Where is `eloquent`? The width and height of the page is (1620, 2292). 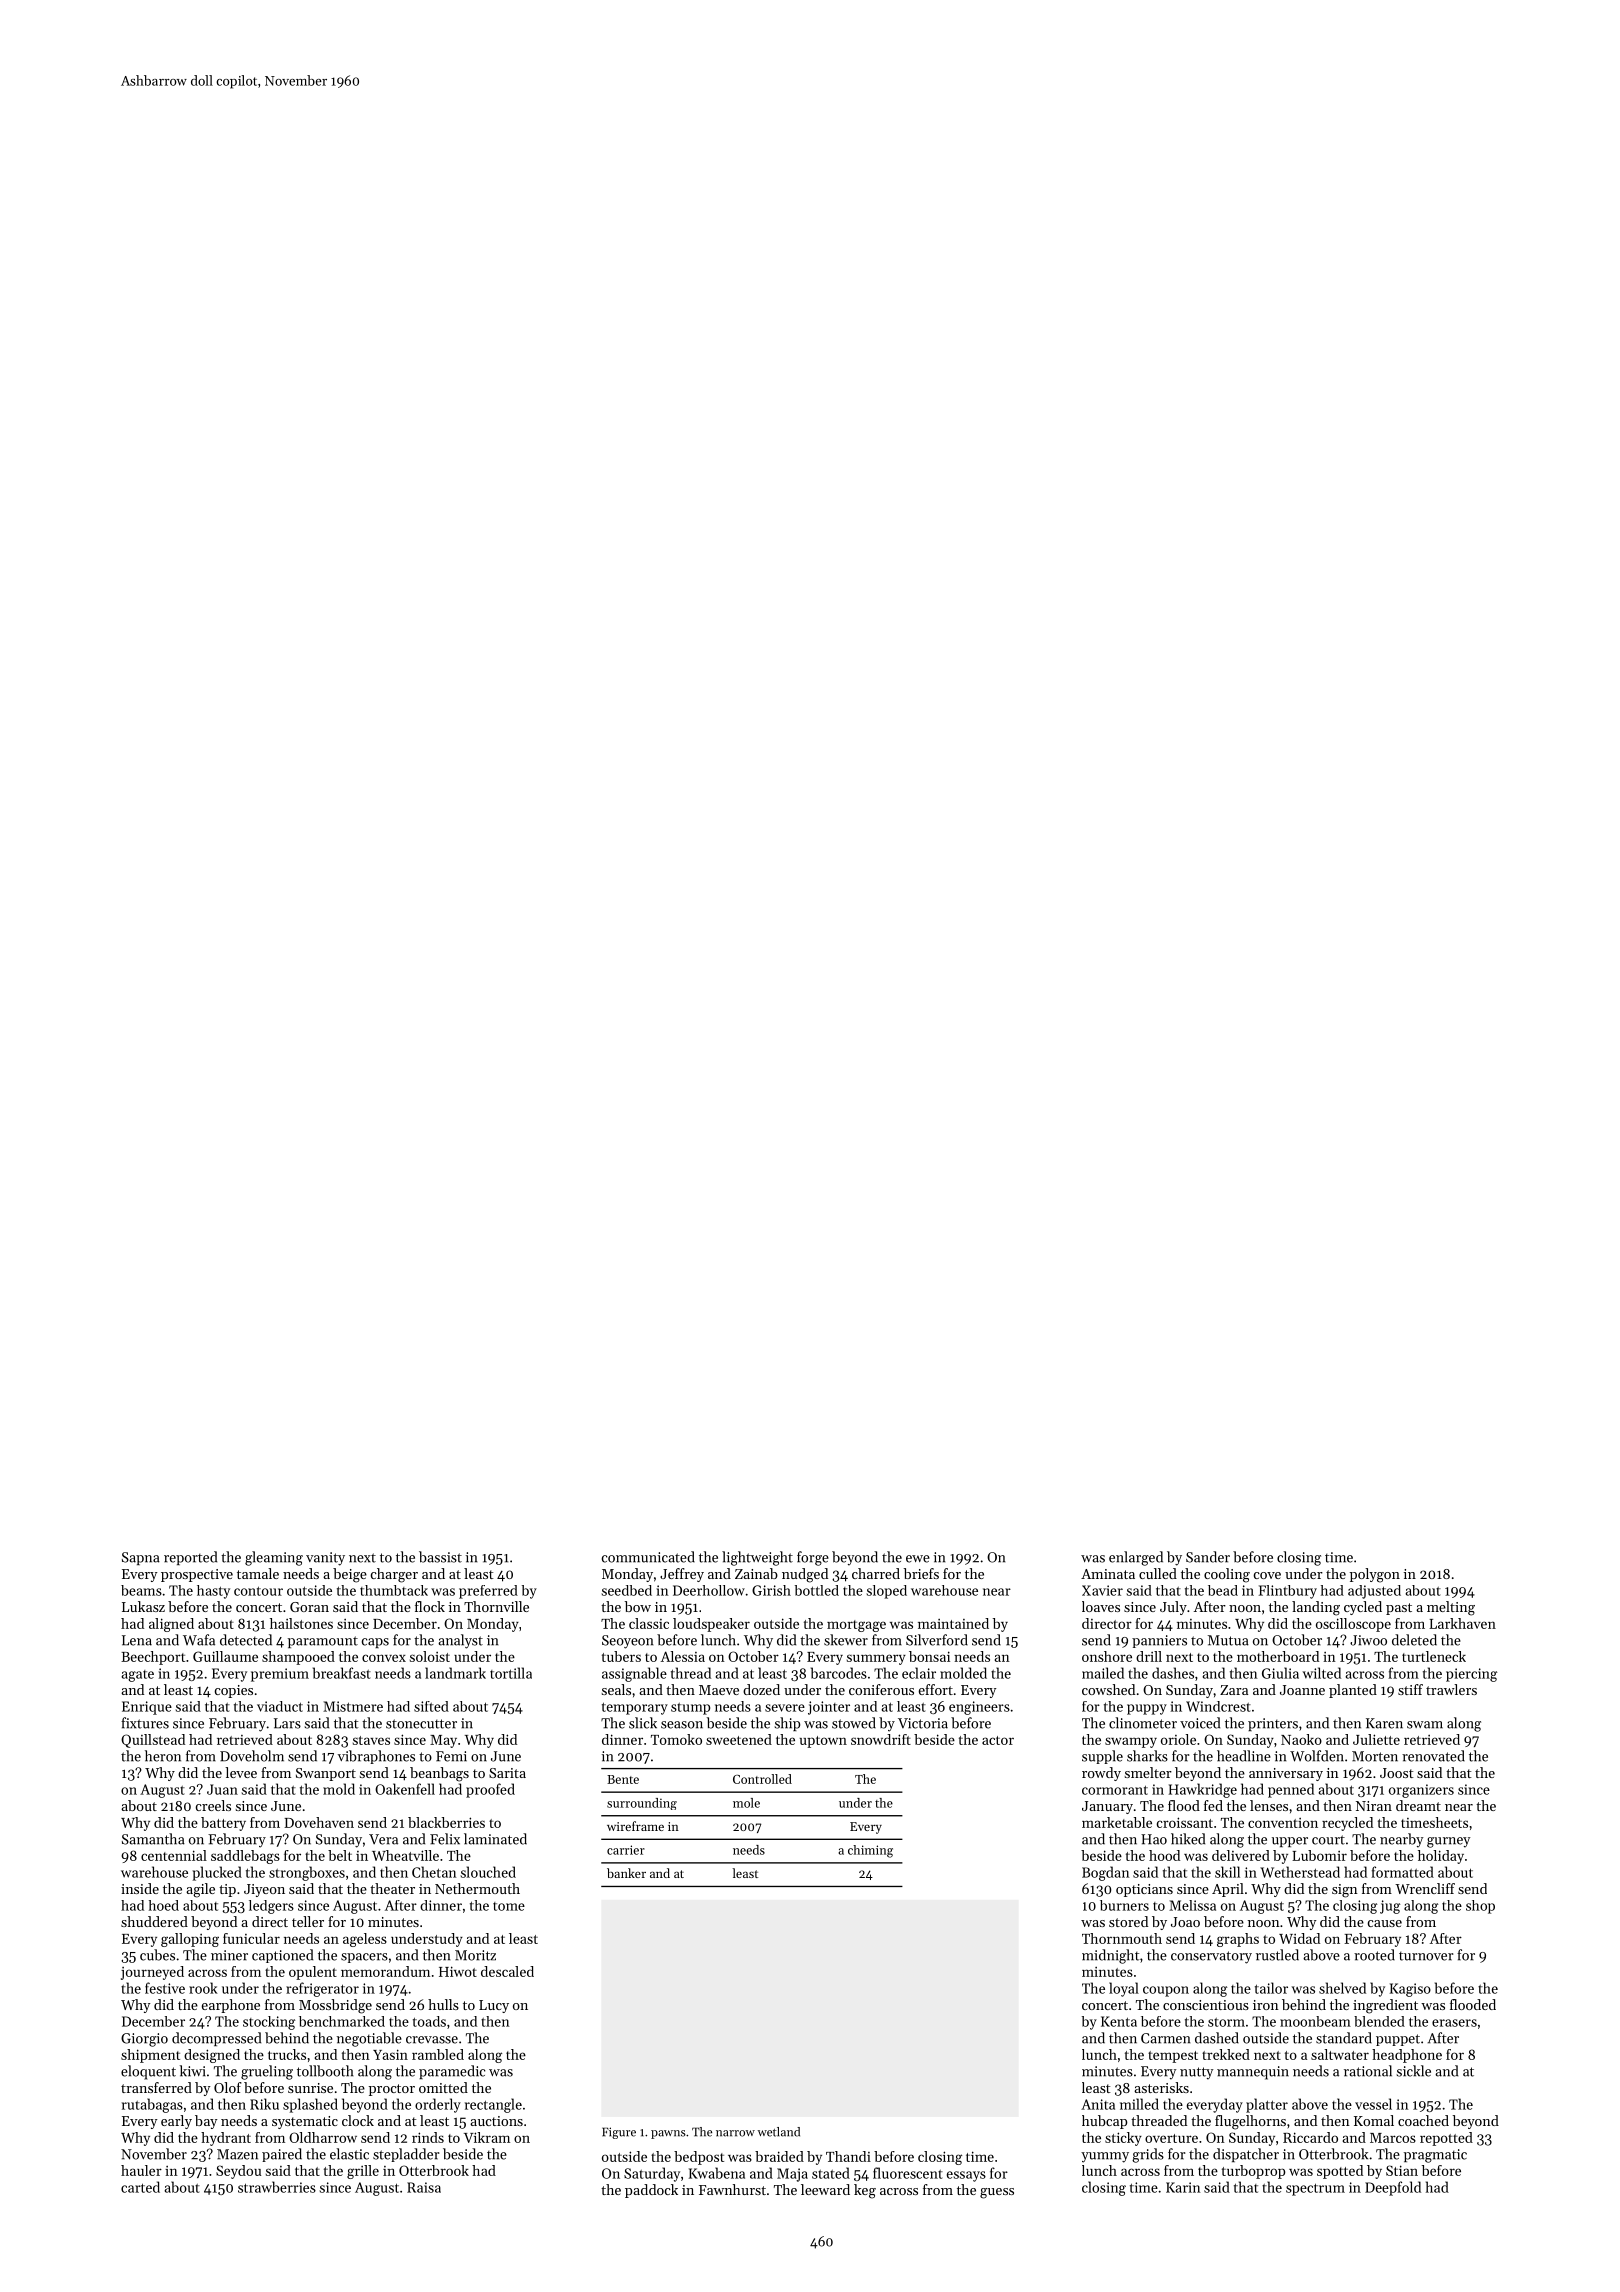
eloquent is located at coordinates (148, 2072).
